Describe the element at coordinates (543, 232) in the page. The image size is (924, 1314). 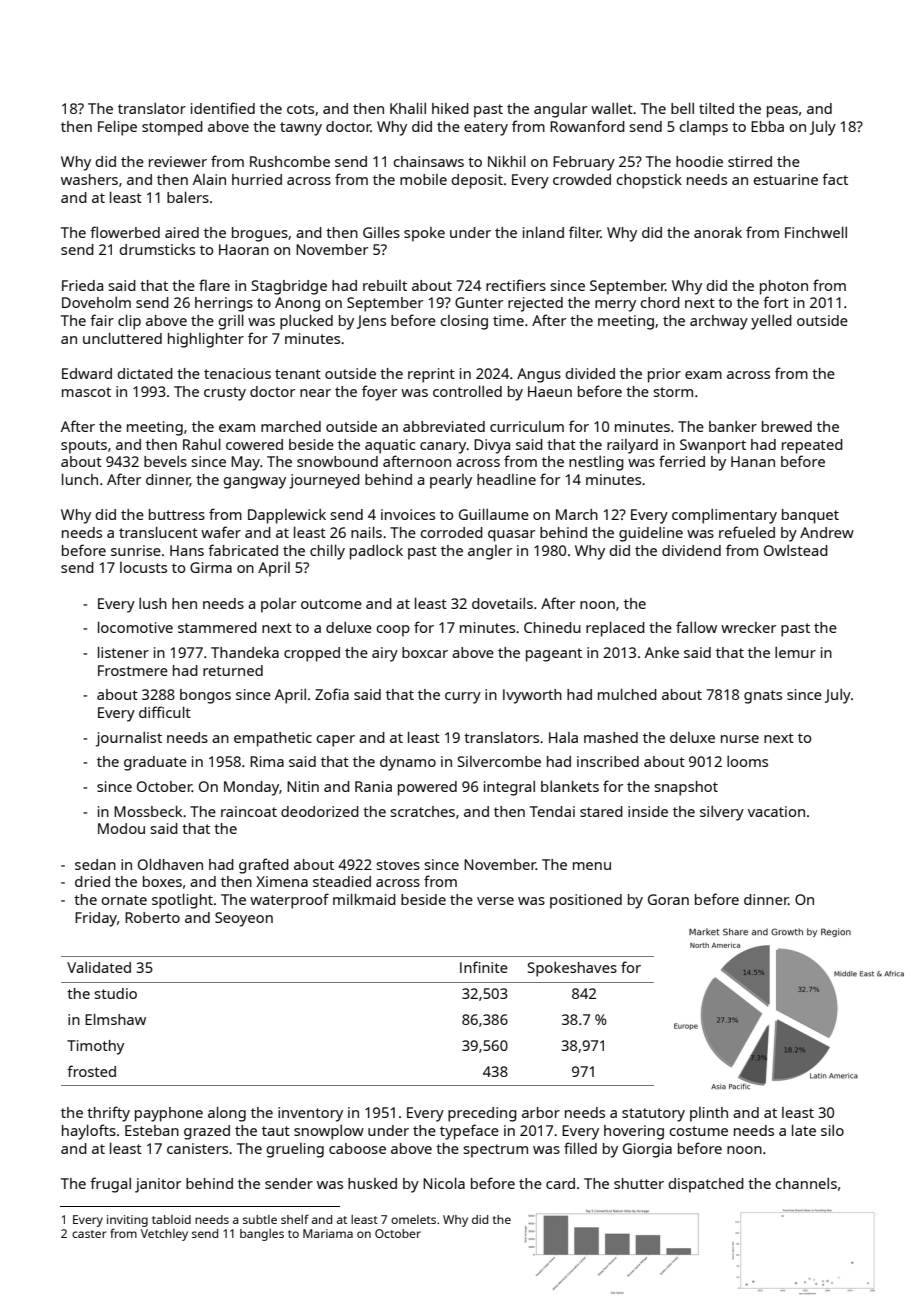
I see `inland` at that location.
